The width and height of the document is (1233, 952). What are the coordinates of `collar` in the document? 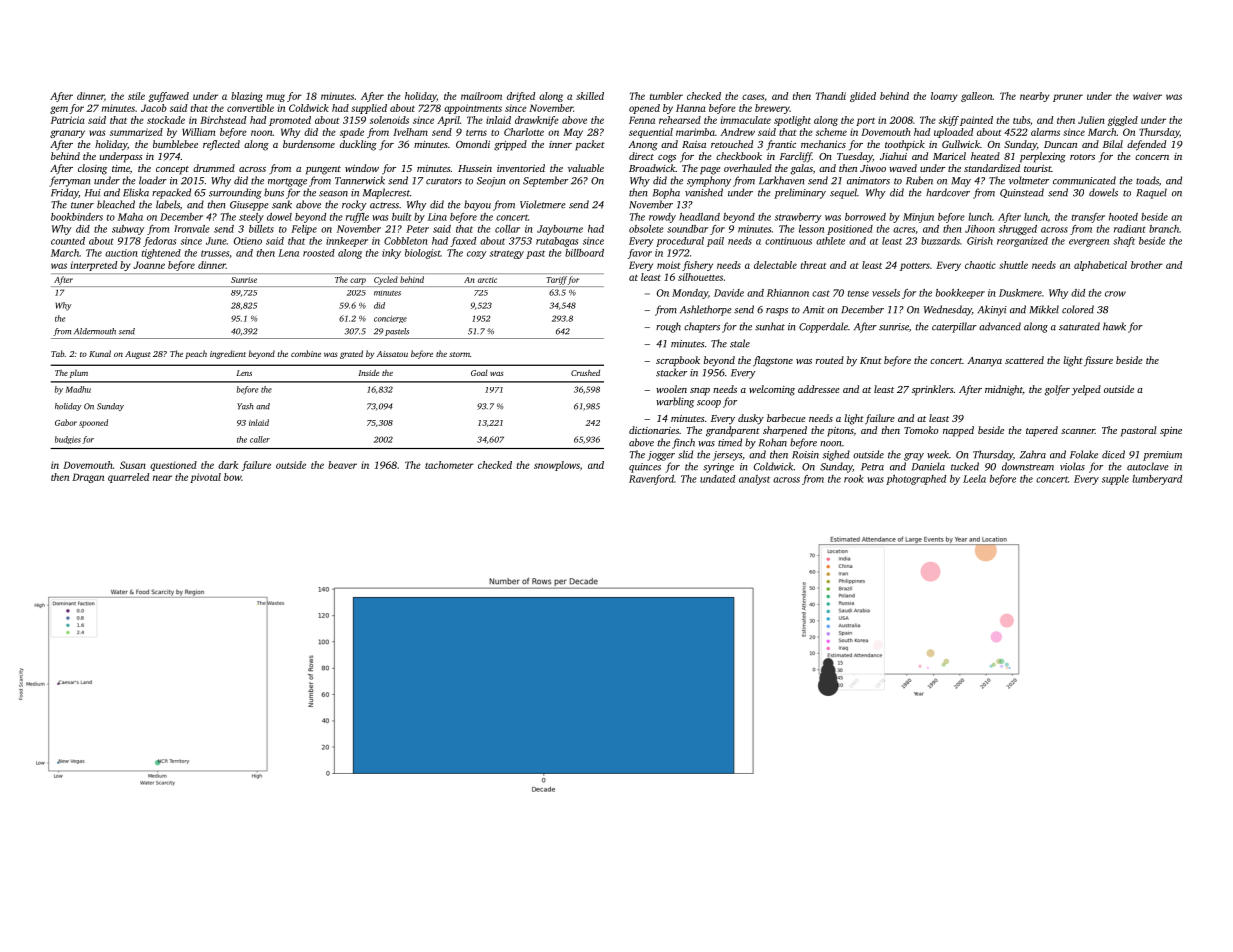 It's located at (507, 229).
